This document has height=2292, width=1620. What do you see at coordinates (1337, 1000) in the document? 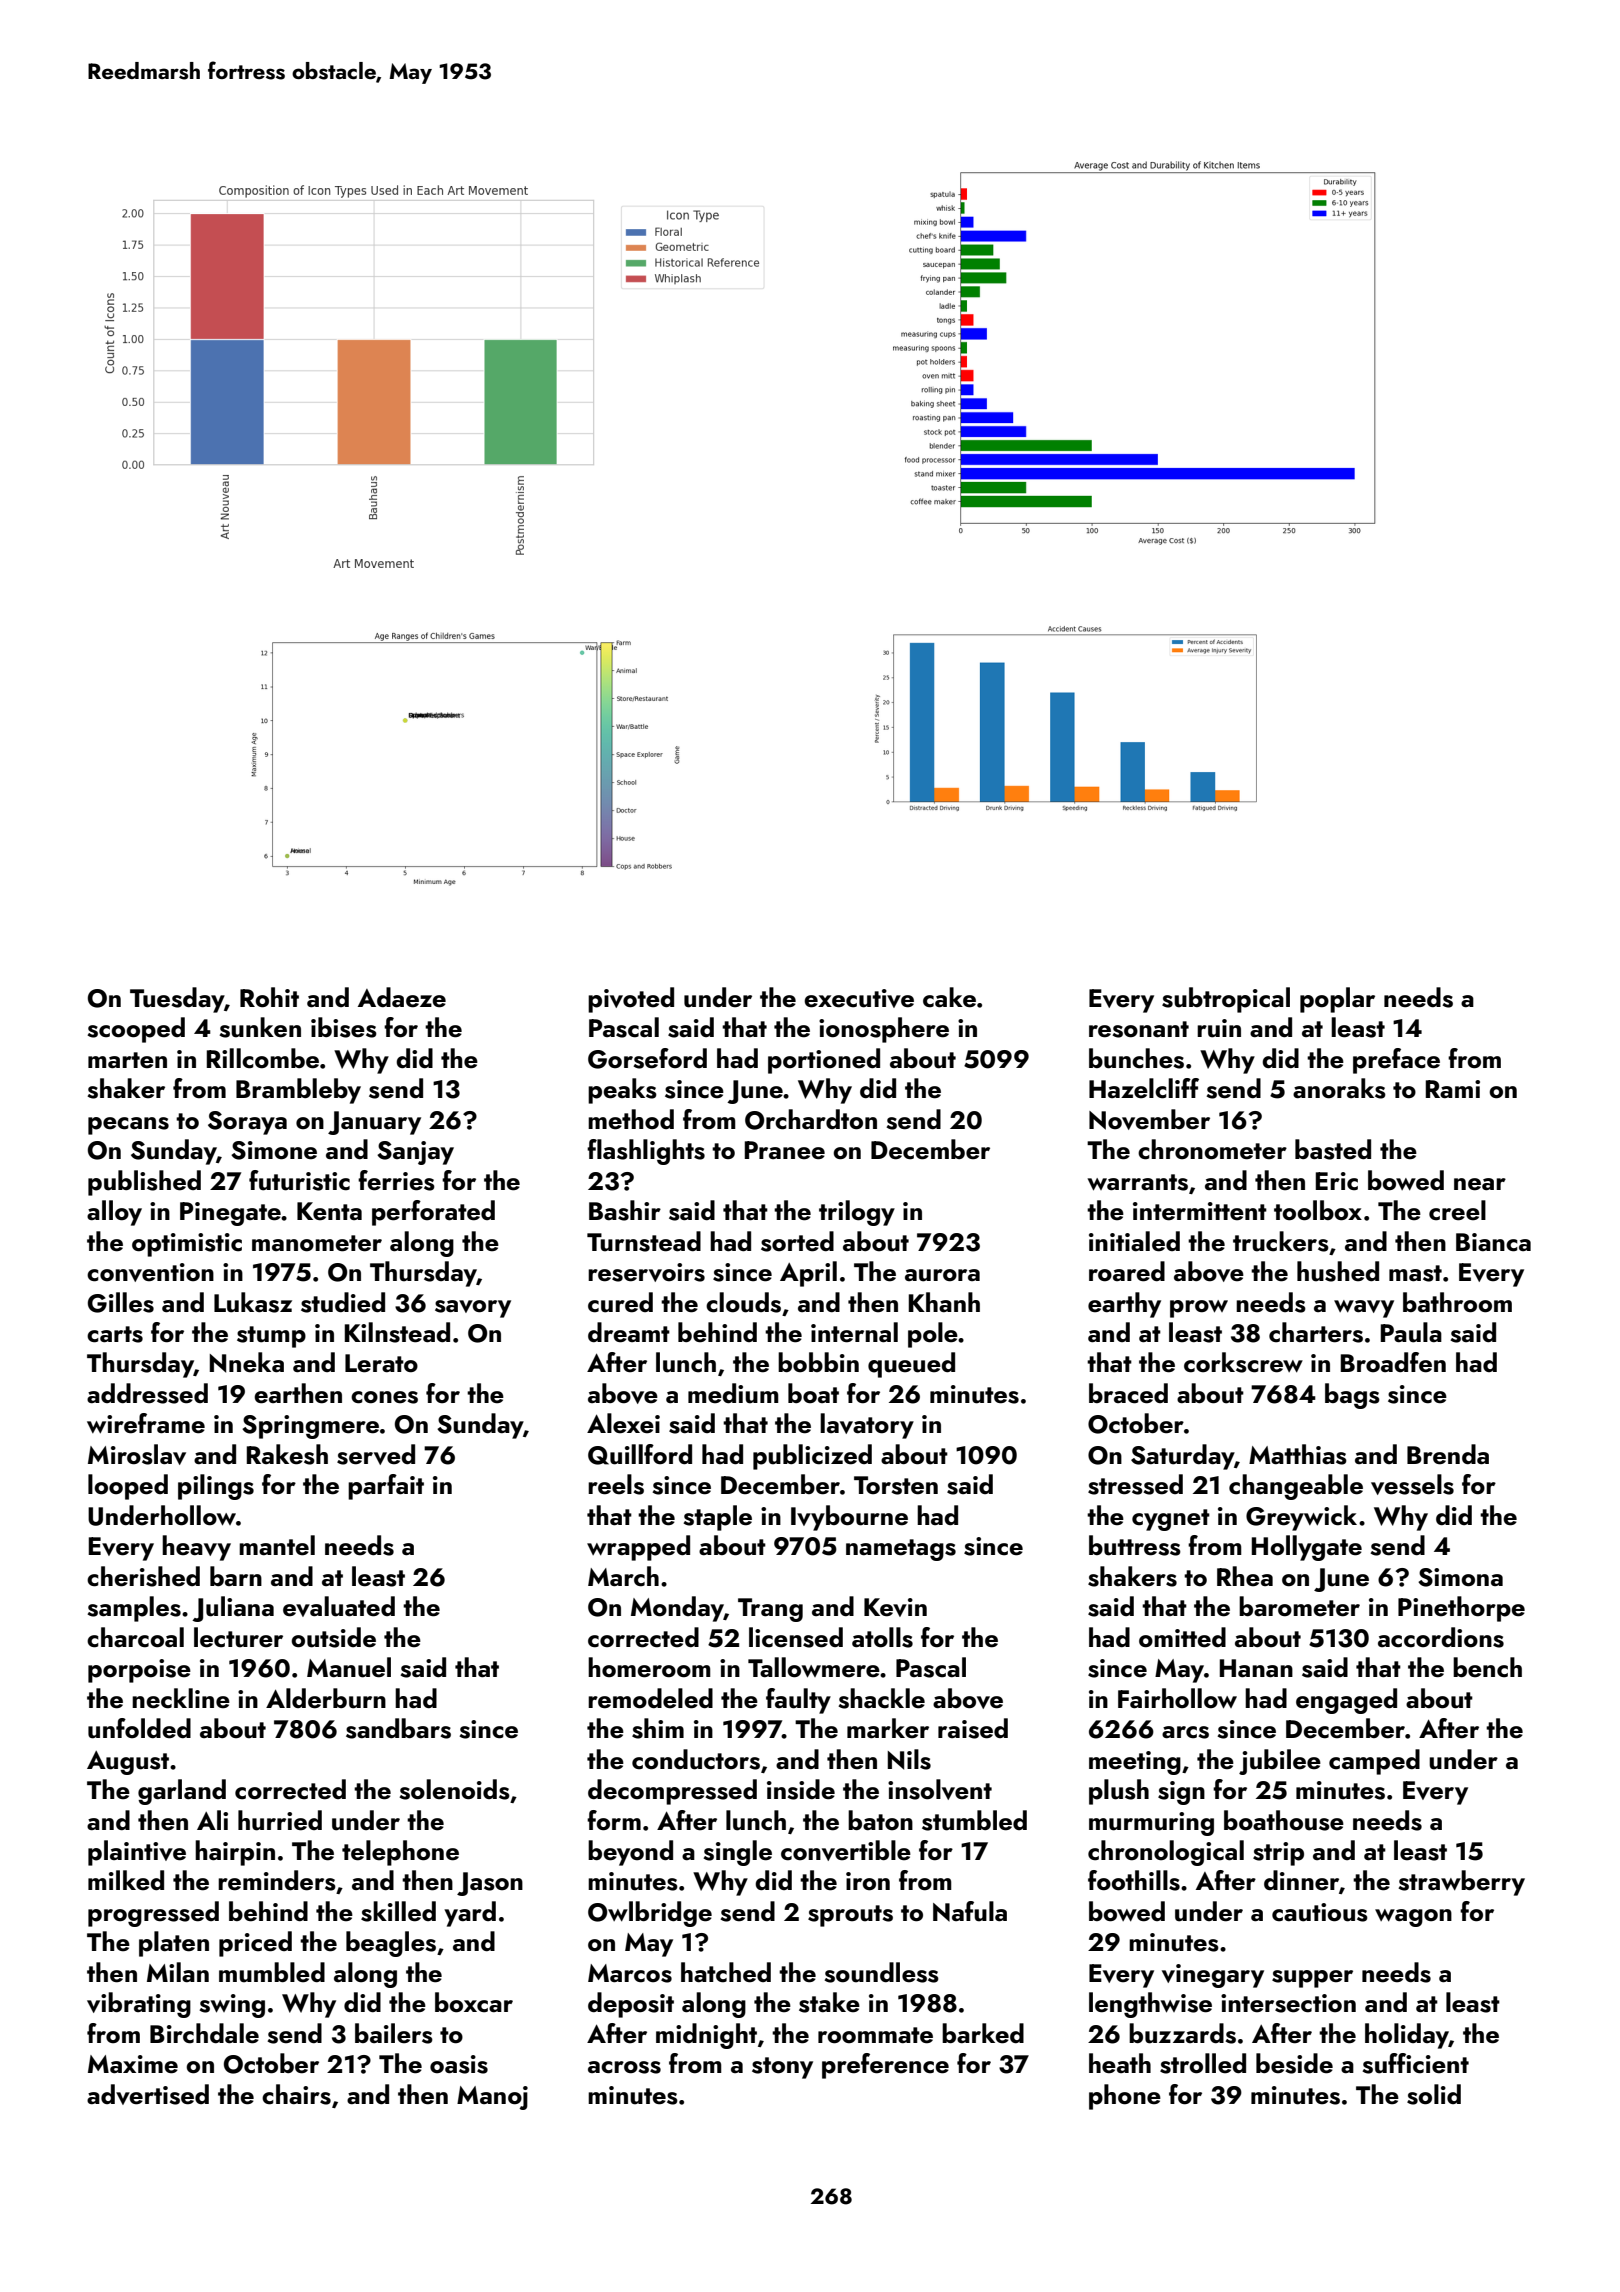
I see `poplar` at bounding box center [1337, 1000].
